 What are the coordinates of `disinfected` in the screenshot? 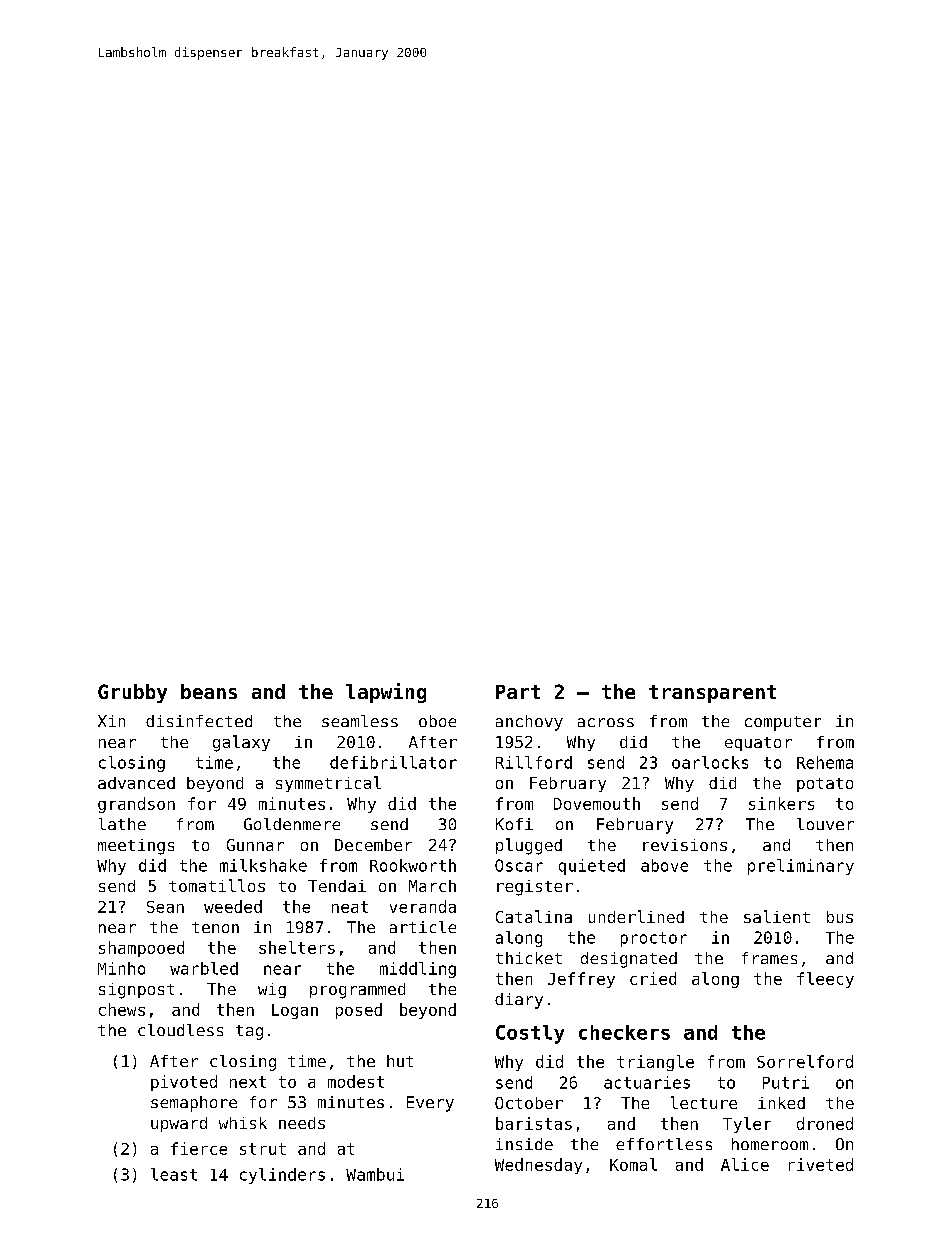 It's located at (199, 721).
